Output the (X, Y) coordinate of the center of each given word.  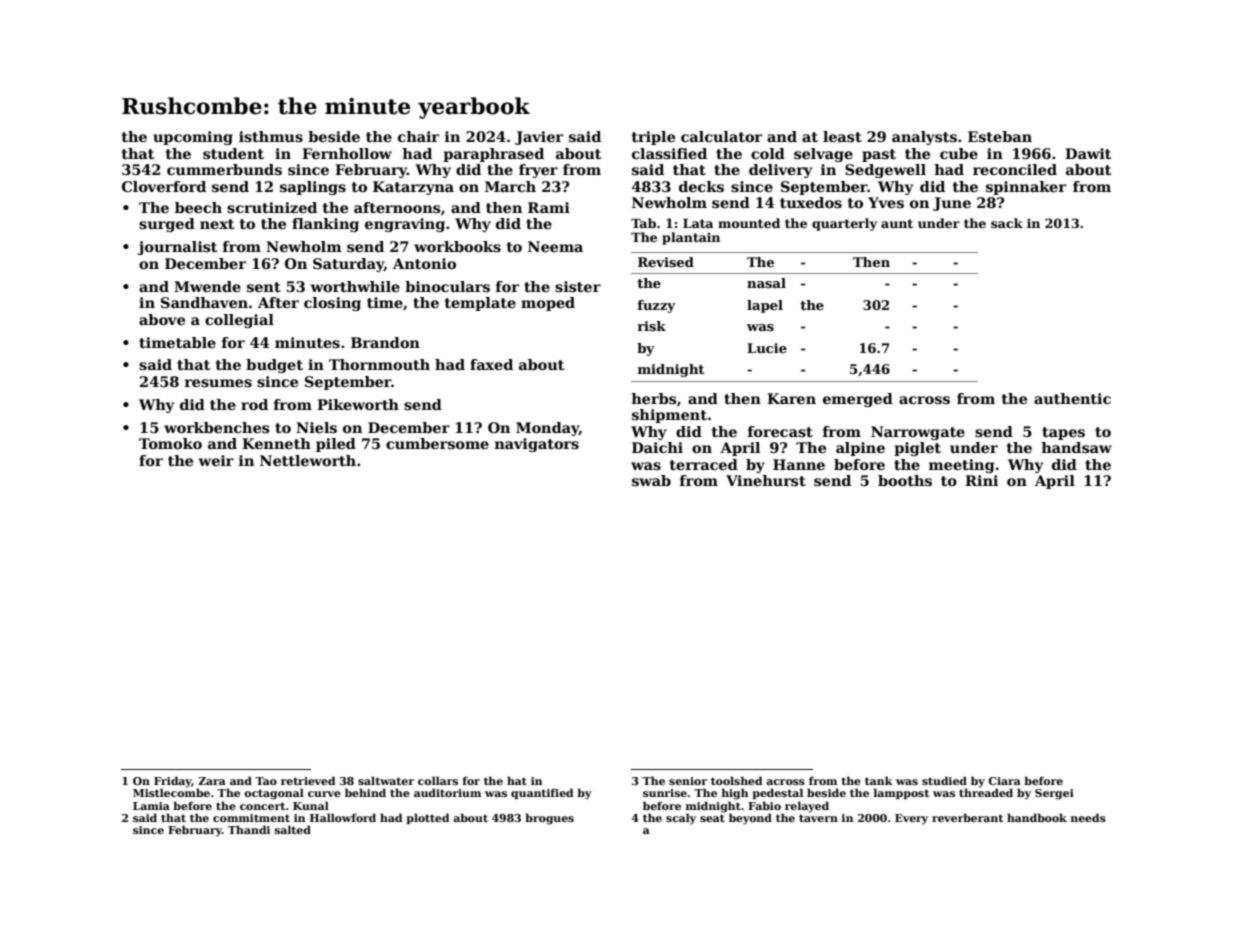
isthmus (271, 136)
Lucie (767, 348)
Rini (981, 480)
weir (216, 460)
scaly (681, 819)
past (879, 155)
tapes (1063, 433)
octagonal (274, 794)
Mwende (207, 286)
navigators (537, 445)
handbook (1037, 817)
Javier (539, 138)
